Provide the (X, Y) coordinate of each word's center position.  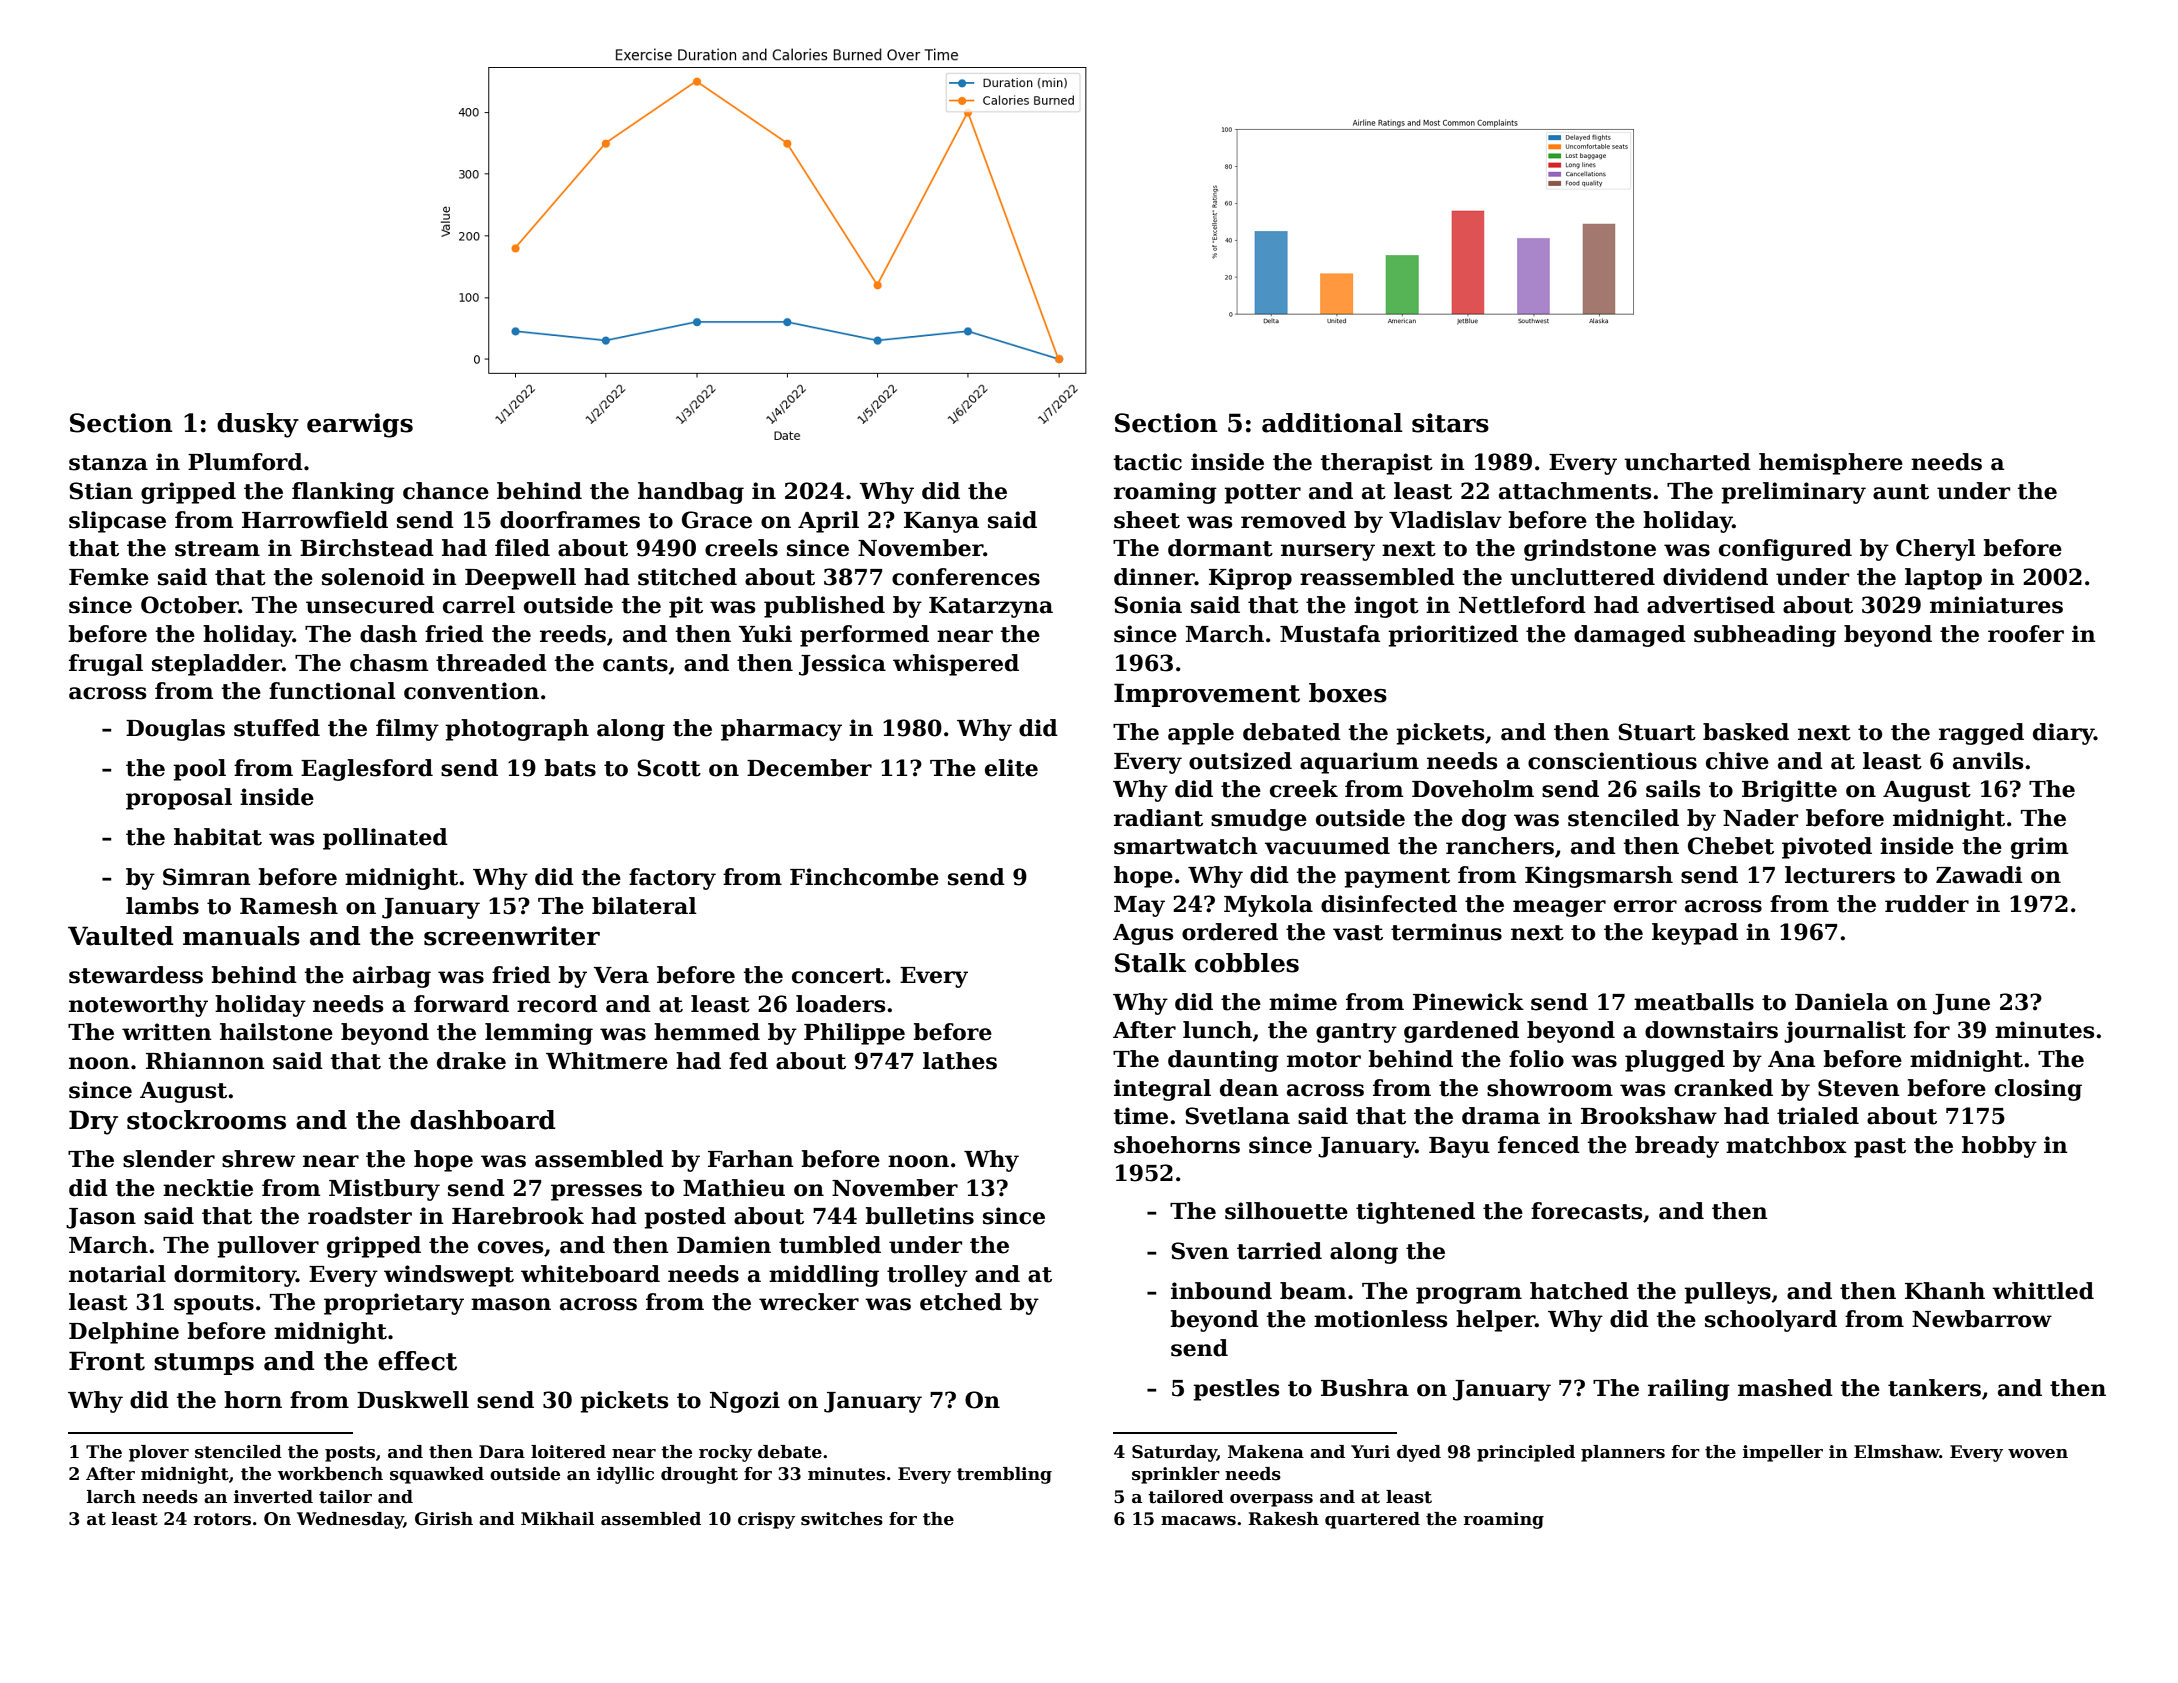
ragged (1981, 734)
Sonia (1148, 605)
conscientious (1612, 761)
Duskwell (413, 1400)
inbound (1221, 1291)
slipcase (117, 522)
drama (1501, 1116)
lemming (539, 1034)
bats (570, 768)
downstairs (1711, 1030)
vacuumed (1327, 846)
